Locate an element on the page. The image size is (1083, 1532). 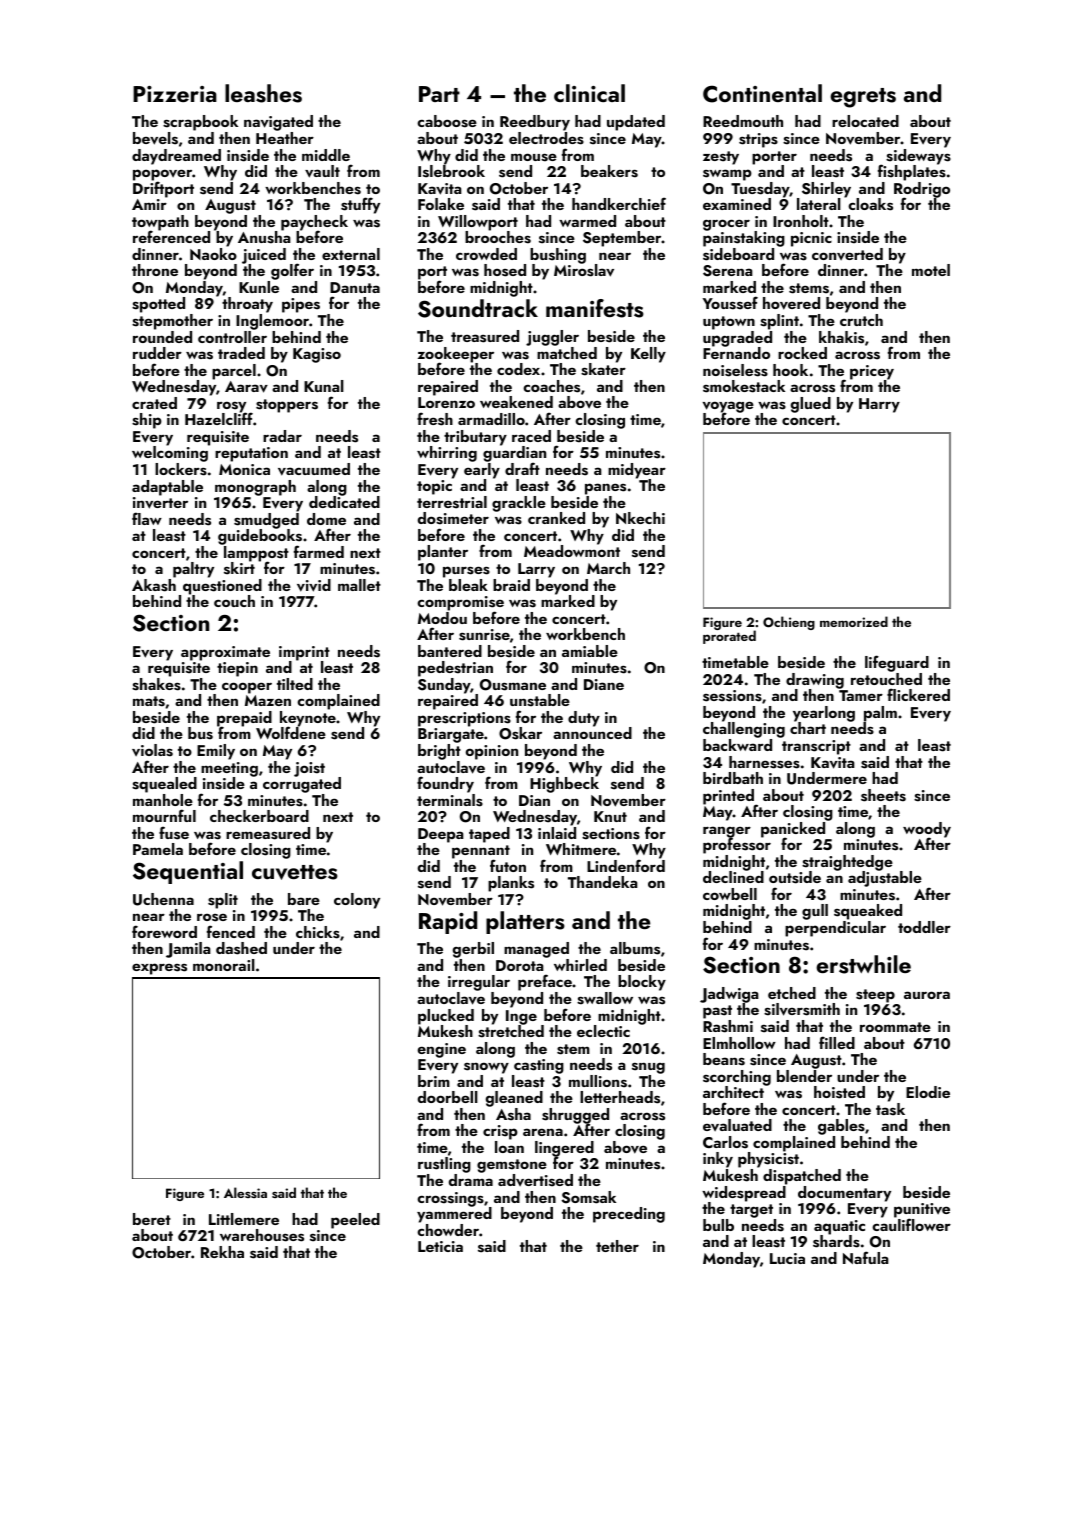
leashes is located at coordinates (263, 93).
